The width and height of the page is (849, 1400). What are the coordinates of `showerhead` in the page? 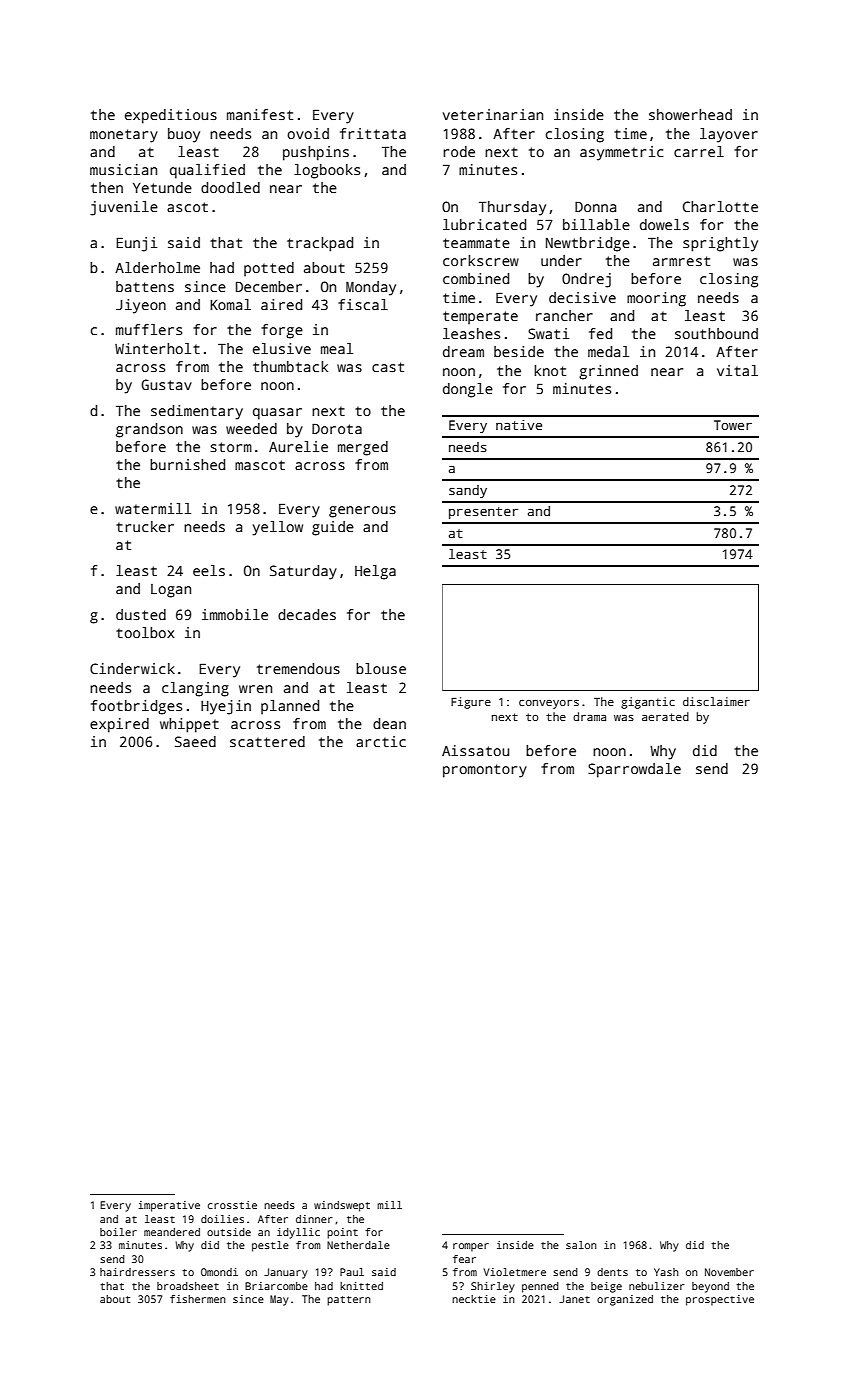 It's located at (690, 114).
